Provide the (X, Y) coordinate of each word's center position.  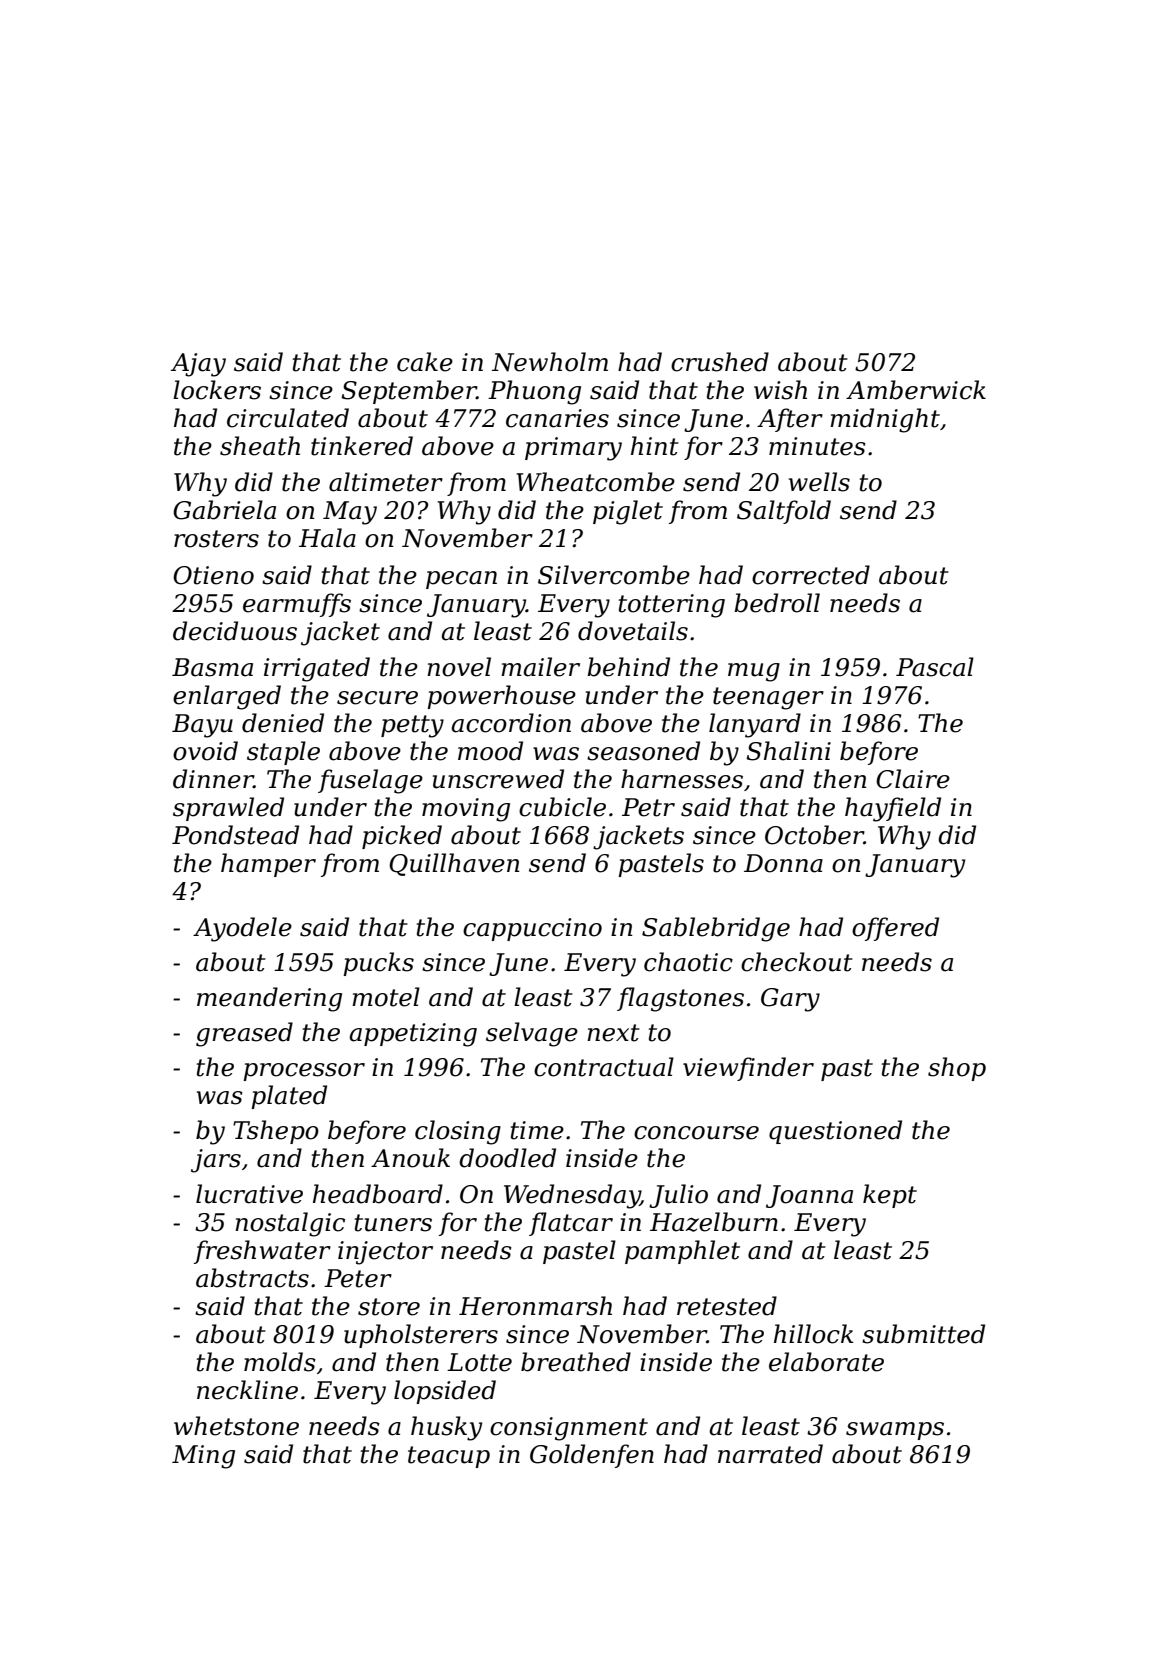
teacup (449, 1457)
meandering (269, 999)
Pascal (935, 667)
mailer (540, 667)
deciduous (235, 631)
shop (957, 1069)
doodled (507, 1158)
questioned (835, 1132)
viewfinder (748, 1069)
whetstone (236, 1426)
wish (780, 390)
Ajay (198, 365)
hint (655, 446)
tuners (393, 1223)
